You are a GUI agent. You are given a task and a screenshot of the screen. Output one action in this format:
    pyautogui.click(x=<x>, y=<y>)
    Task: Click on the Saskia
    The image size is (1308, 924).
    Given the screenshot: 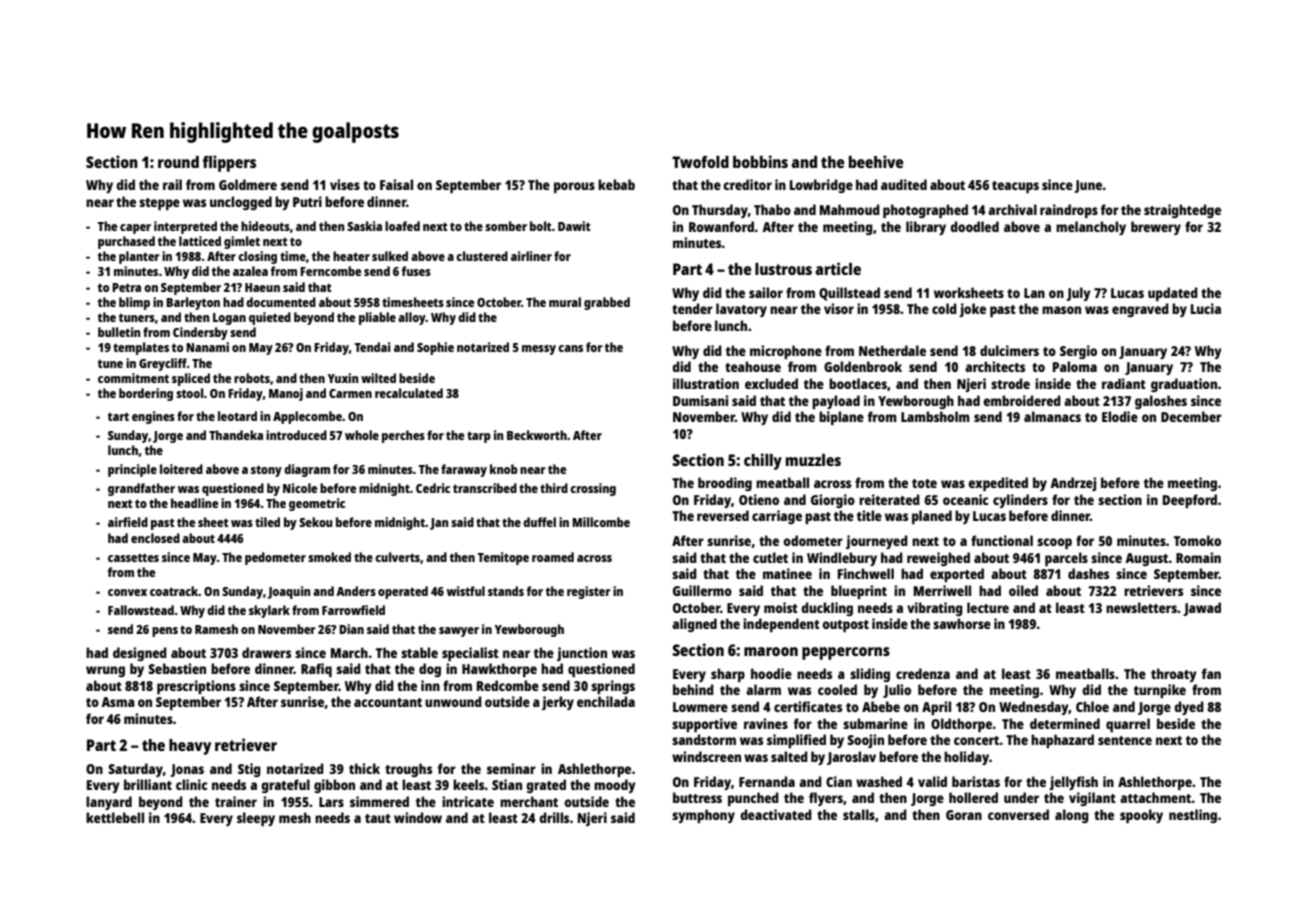 What is the action you would take?
    pyautogui.click(x=364, y=226)
